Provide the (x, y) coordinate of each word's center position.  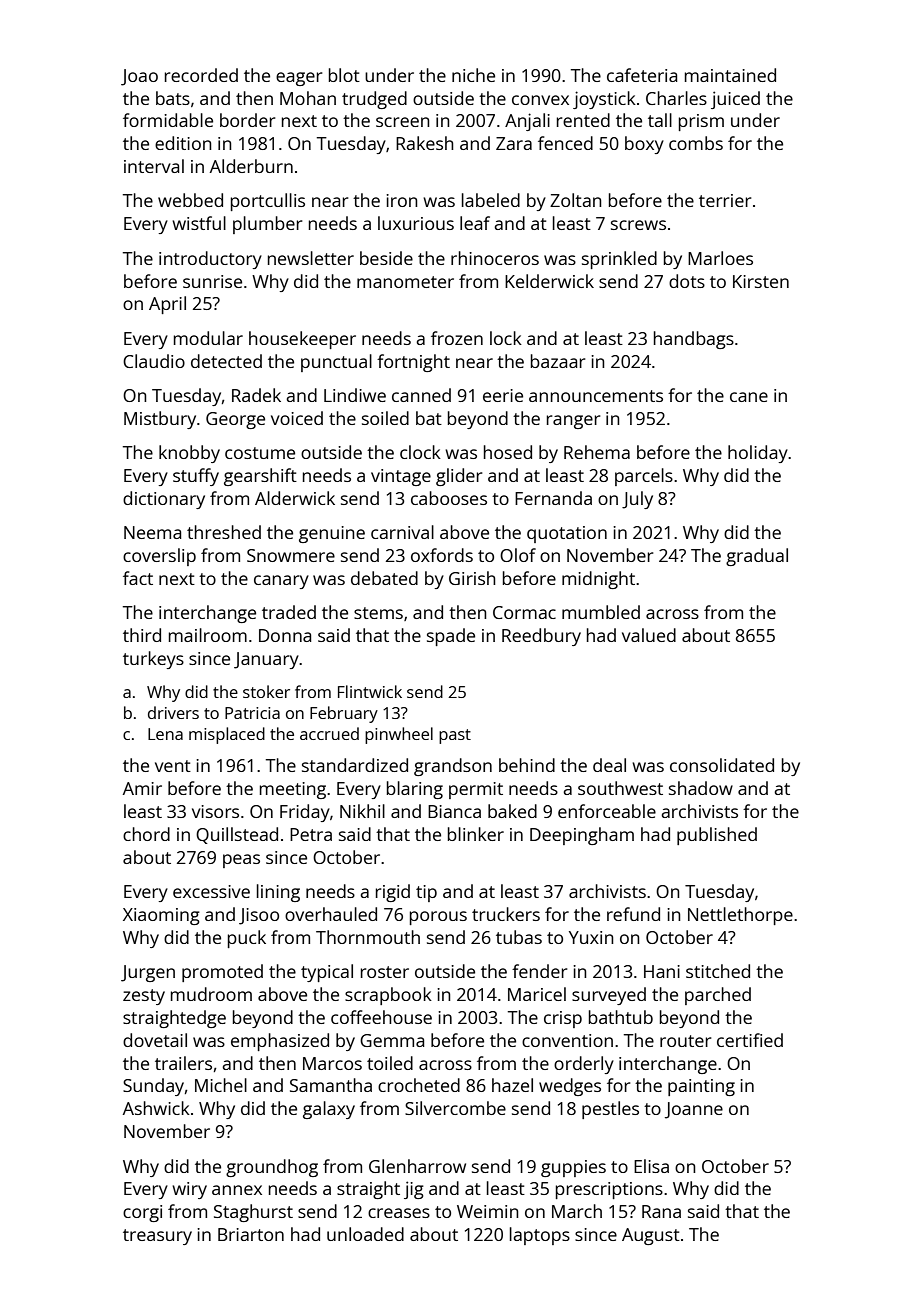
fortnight (413, 363)
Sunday (153, 1087)
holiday (758, 454)
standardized (355, 765)
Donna (285, 635)
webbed (190, 200)
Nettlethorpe (740, 916)
